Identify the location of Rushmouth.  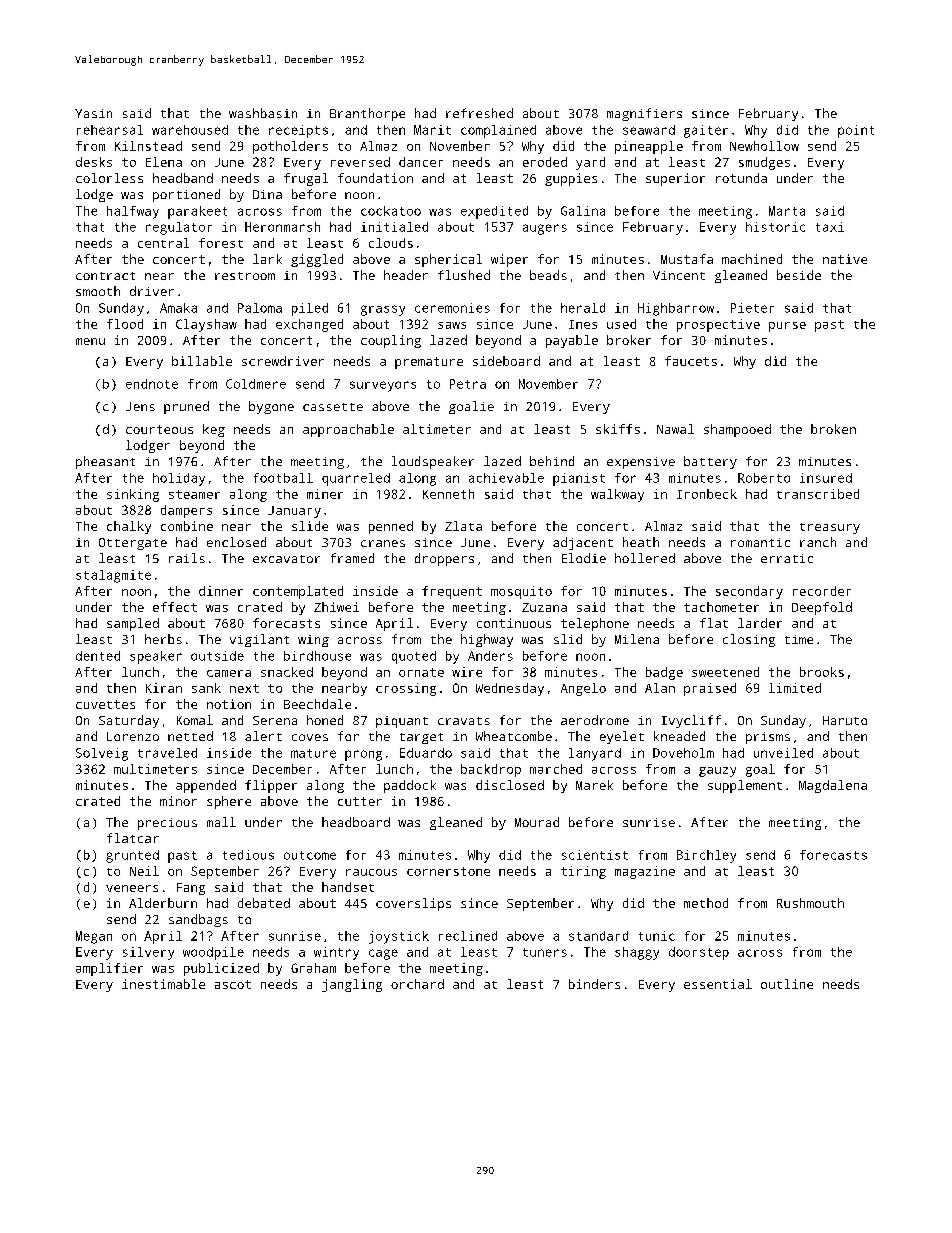
(810, 903).
